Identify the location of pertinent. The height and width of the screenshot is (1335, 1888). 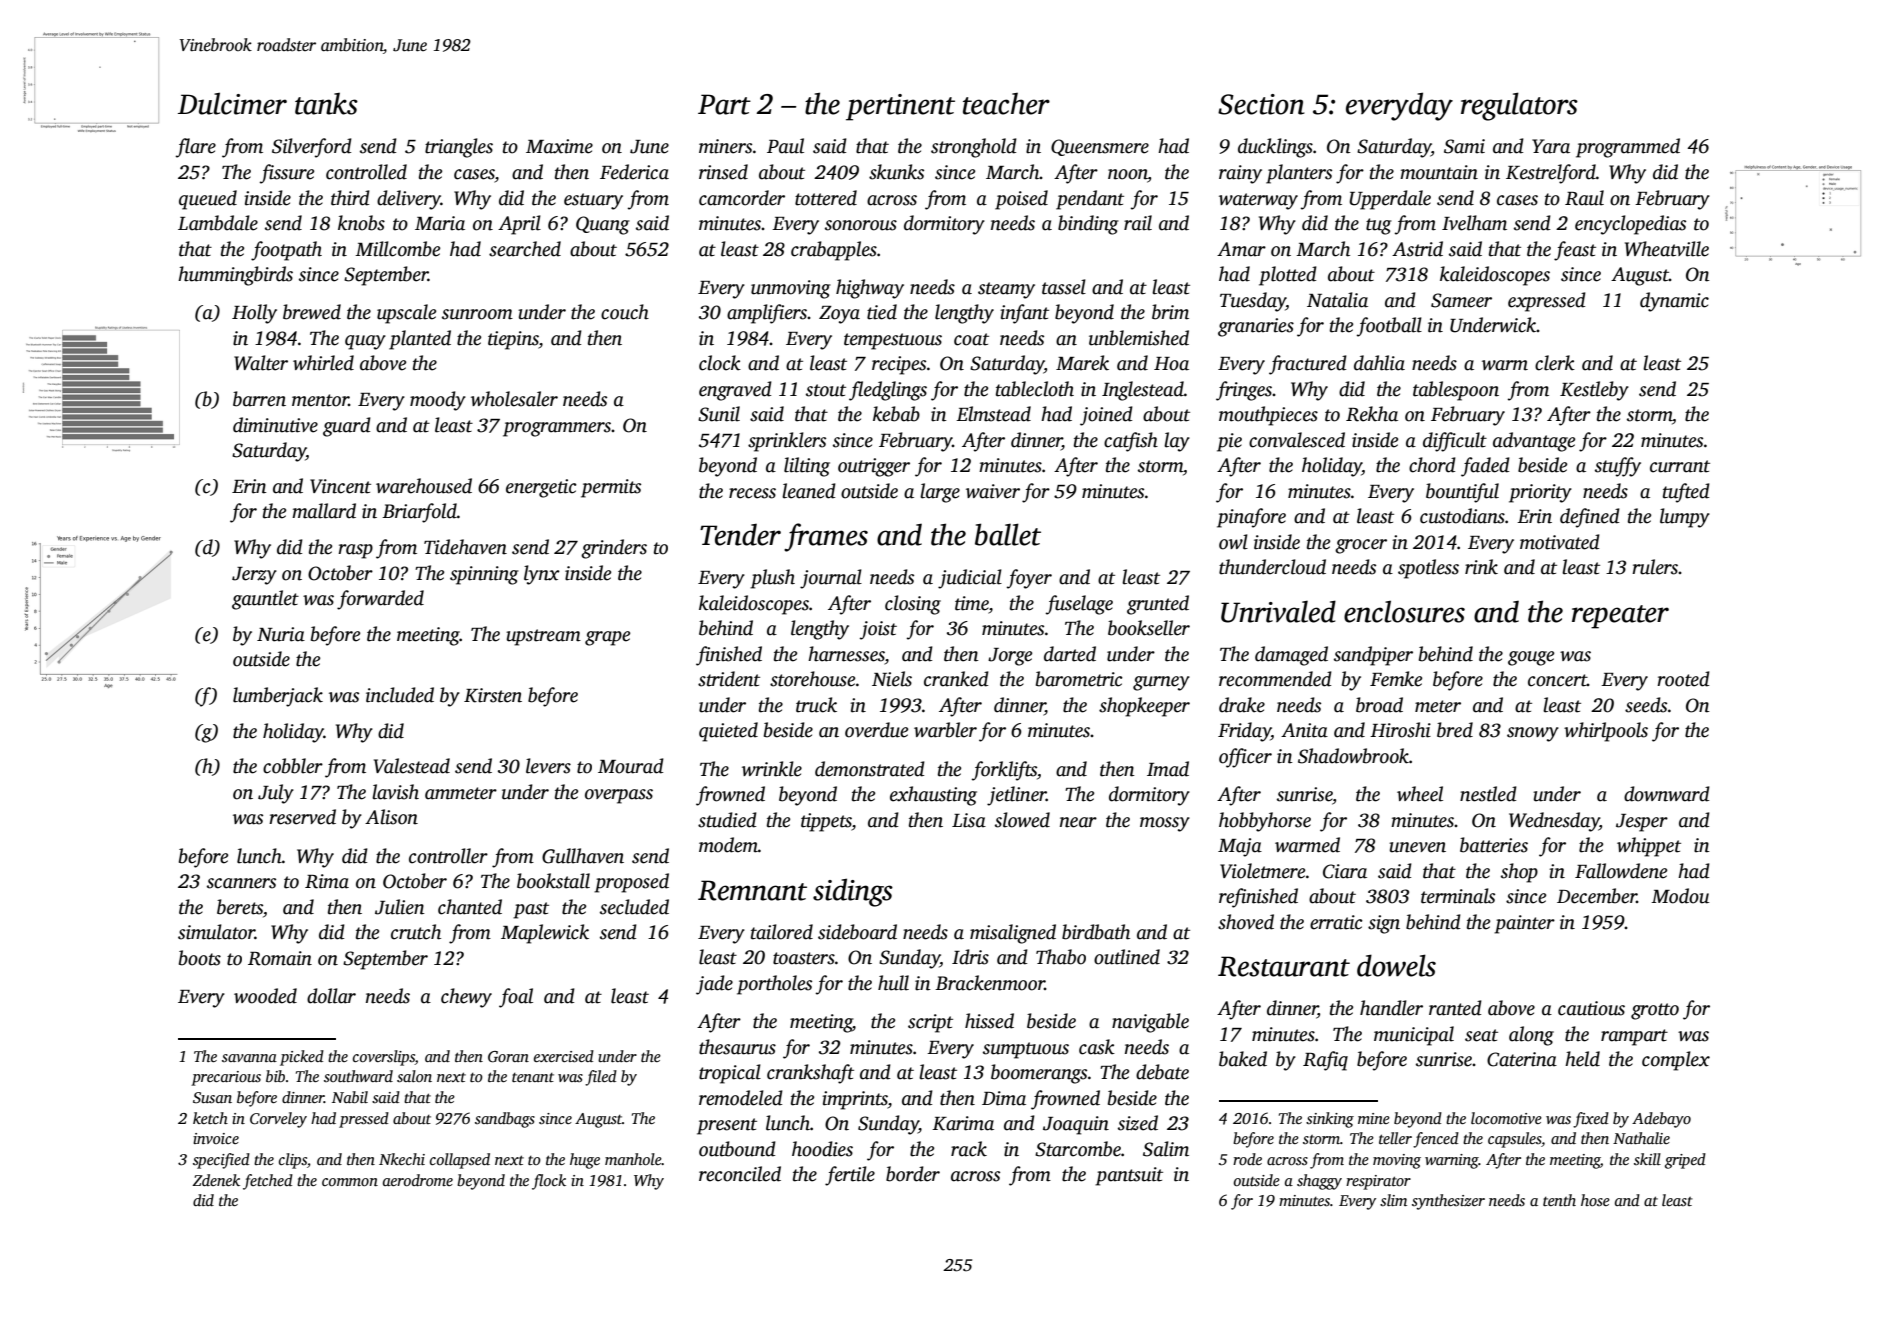
(900, 107).
